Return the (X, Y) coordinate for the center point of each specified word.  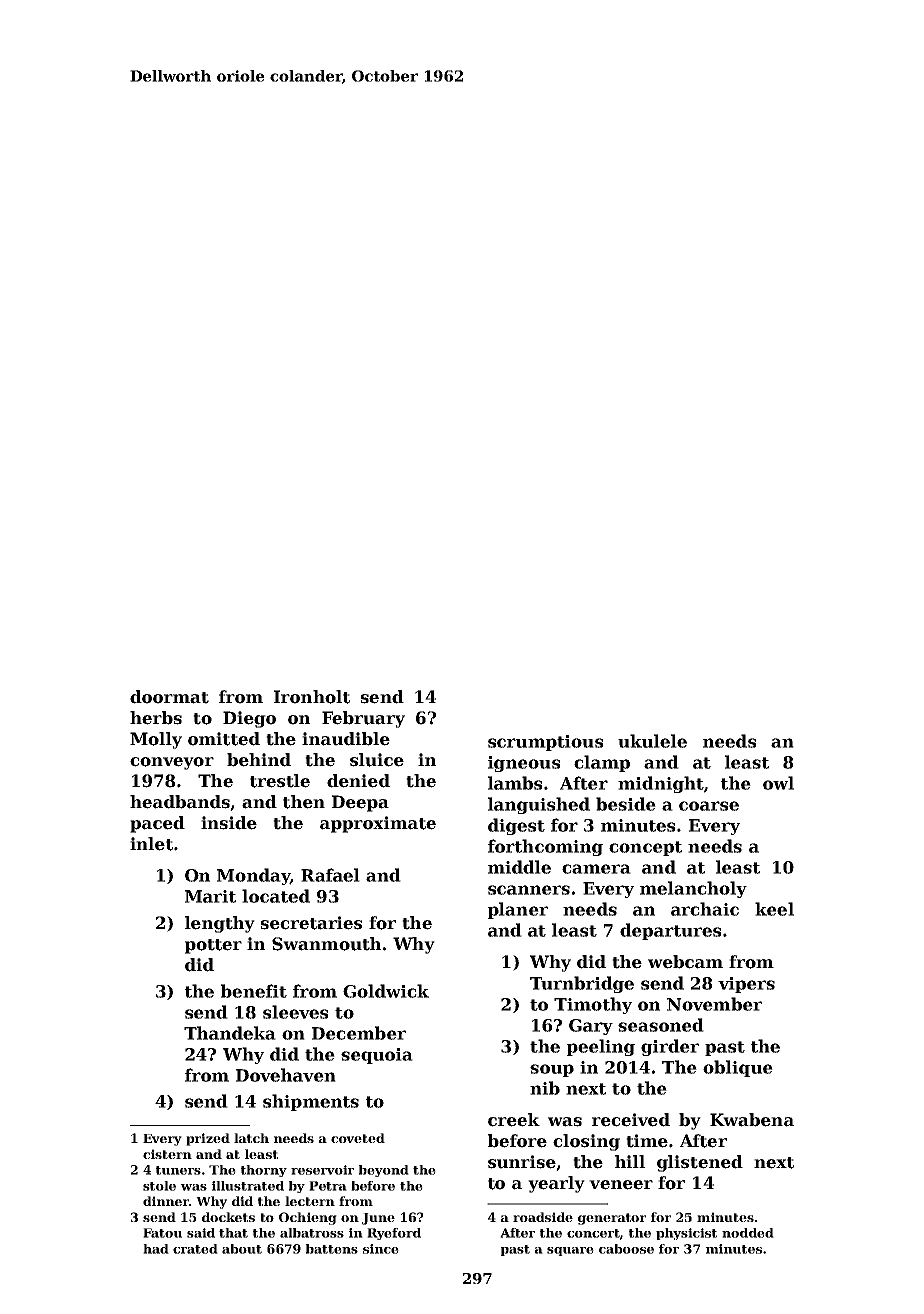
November (714, 1004)
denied (358, 781)
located (276, 896)
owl (778, 783)
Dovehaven (286, 1075)
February (363, 719)
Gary (591, 1027)
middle (519, 867)
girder (670, 1047)
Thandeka (230, 1033)
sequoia (377, 1056)
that (233, 1233)
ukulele (652, 741)
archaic (705, 909)
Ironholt (312, 697)
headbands (180, 802)
